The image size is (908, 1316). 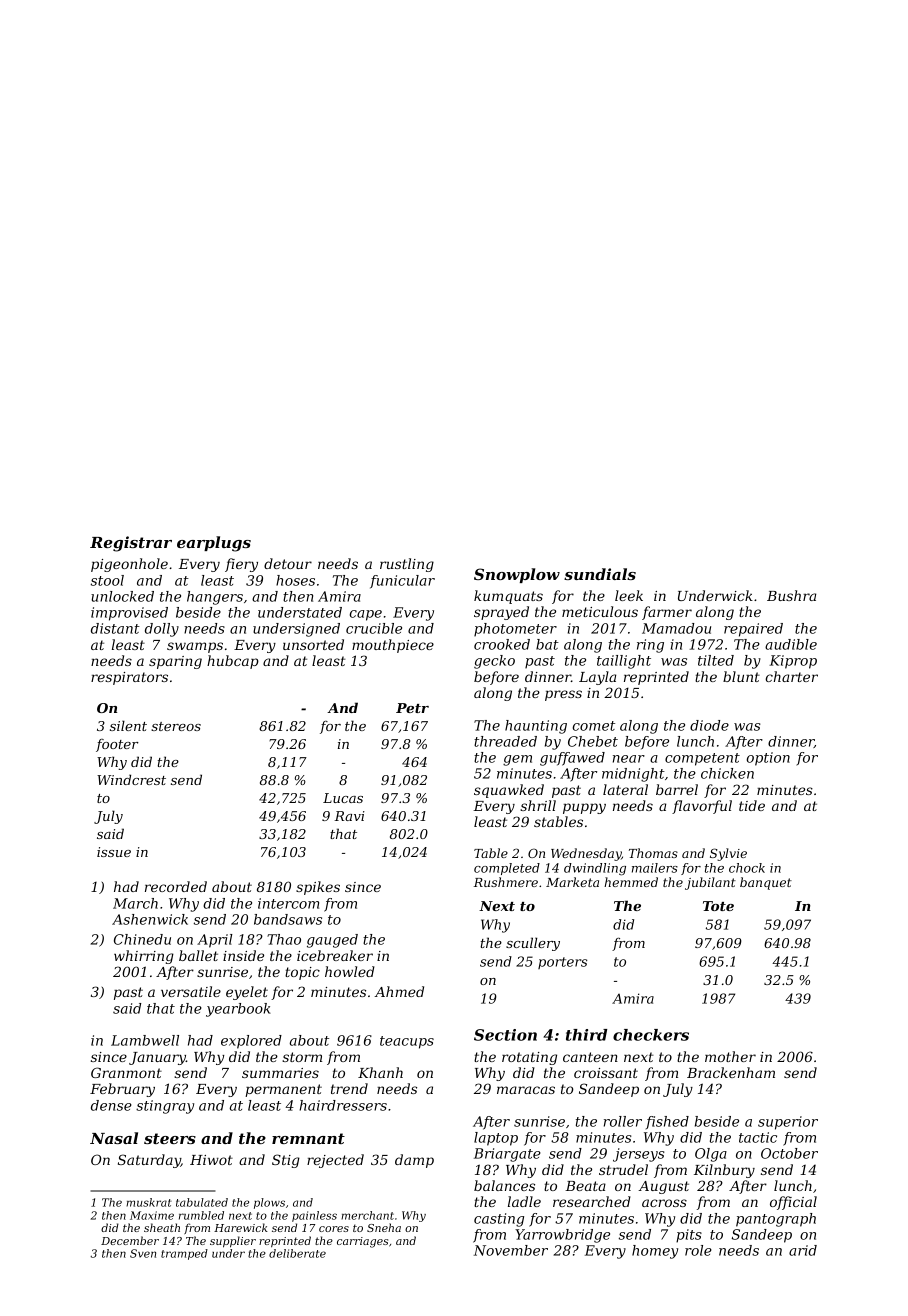 I want to click on explored, so click(x=251, y=1042).
